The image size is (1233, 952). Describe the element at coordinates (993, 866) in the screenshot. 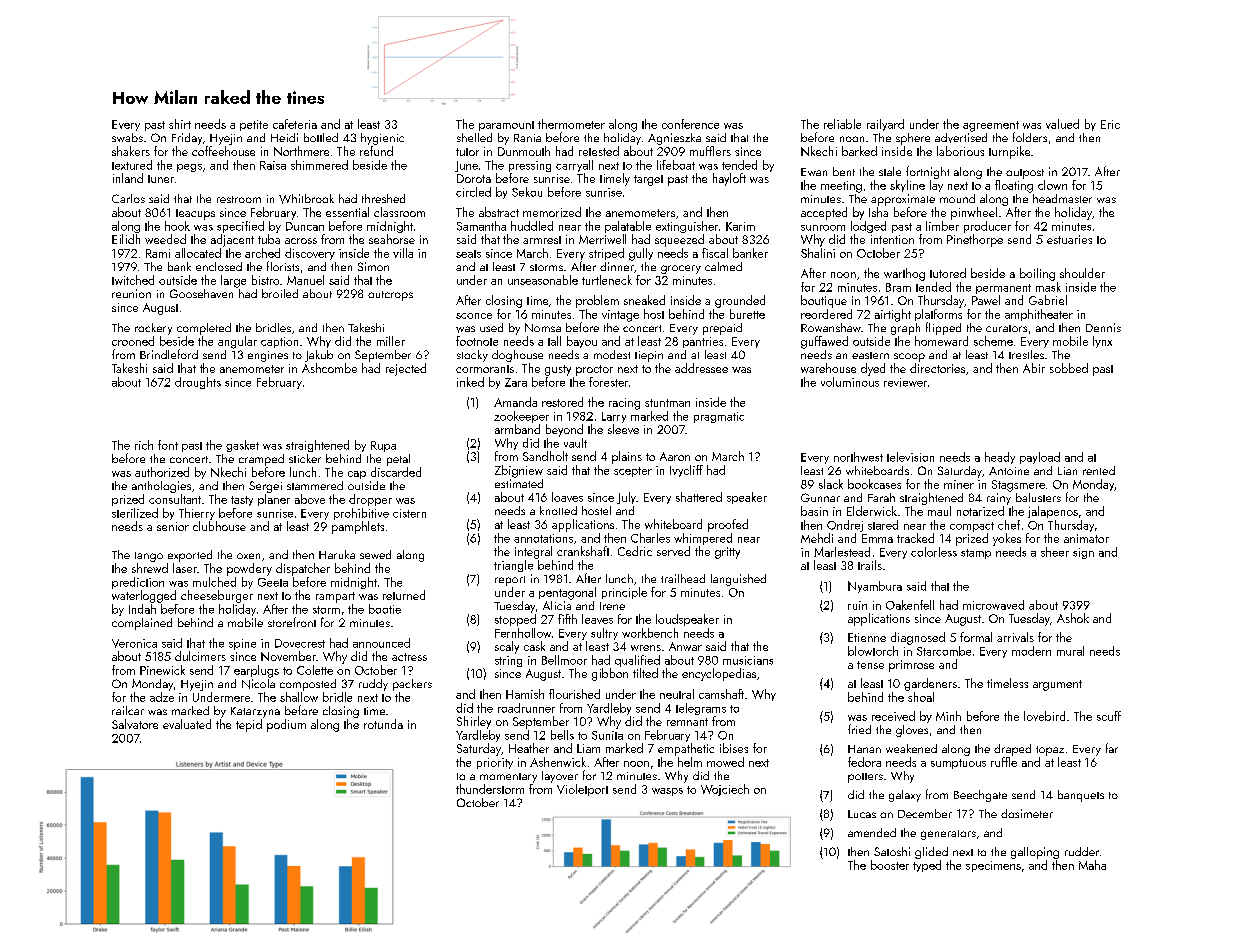

I see `specimens` at that location.
